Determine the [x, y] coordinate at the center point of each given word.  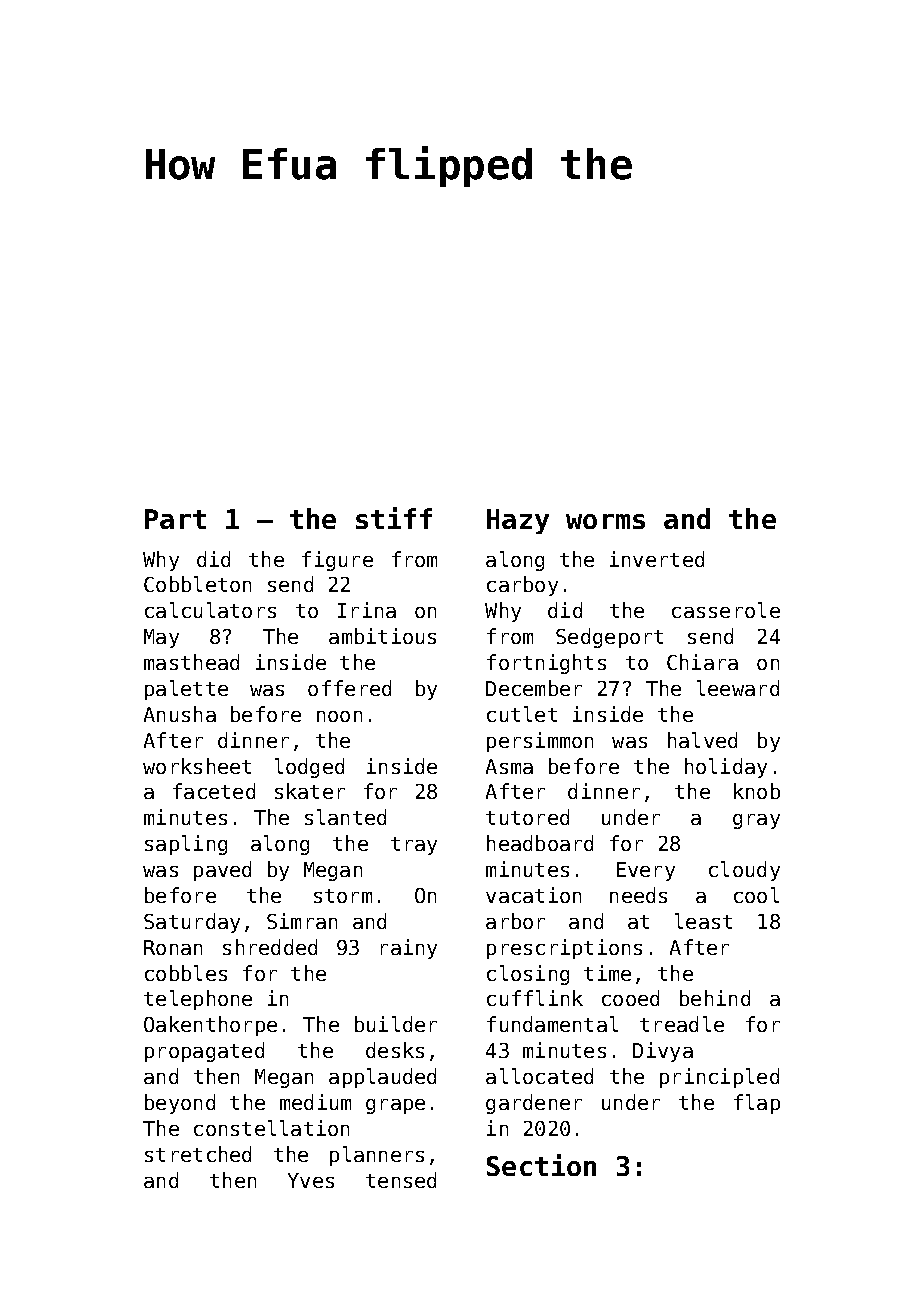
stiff [394, 518]
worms [605, 521]
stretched [198, 1154]
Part [175, 519]
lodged [309, 768]
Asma [509, 766]
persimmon [540, 742]
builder [396, 1024]
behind [715, 998]
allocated [539, 1076]
